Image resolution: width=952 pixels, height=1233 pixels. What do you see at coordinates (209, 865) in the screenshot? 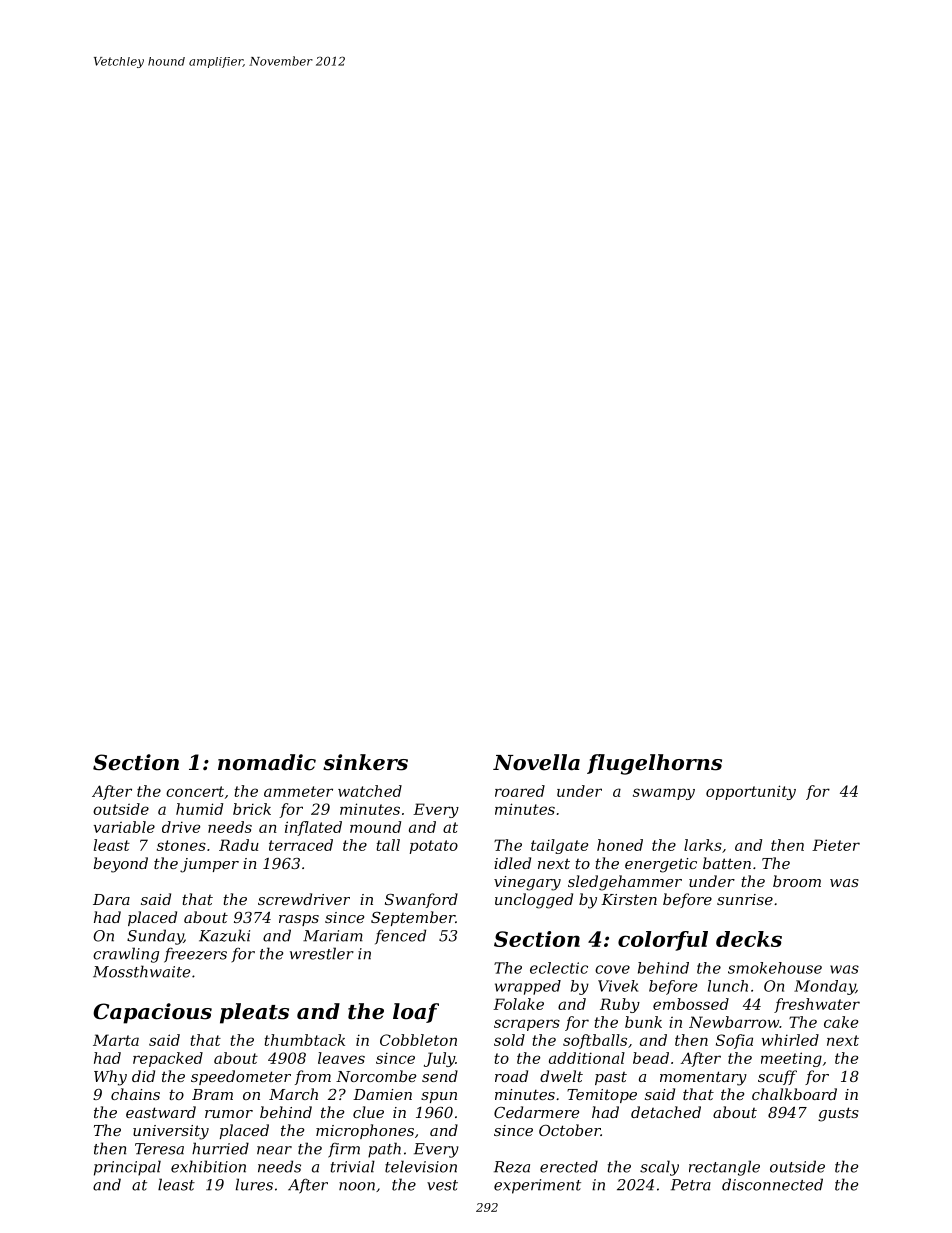
I see `jumper` at bounding box center [209, 865].
